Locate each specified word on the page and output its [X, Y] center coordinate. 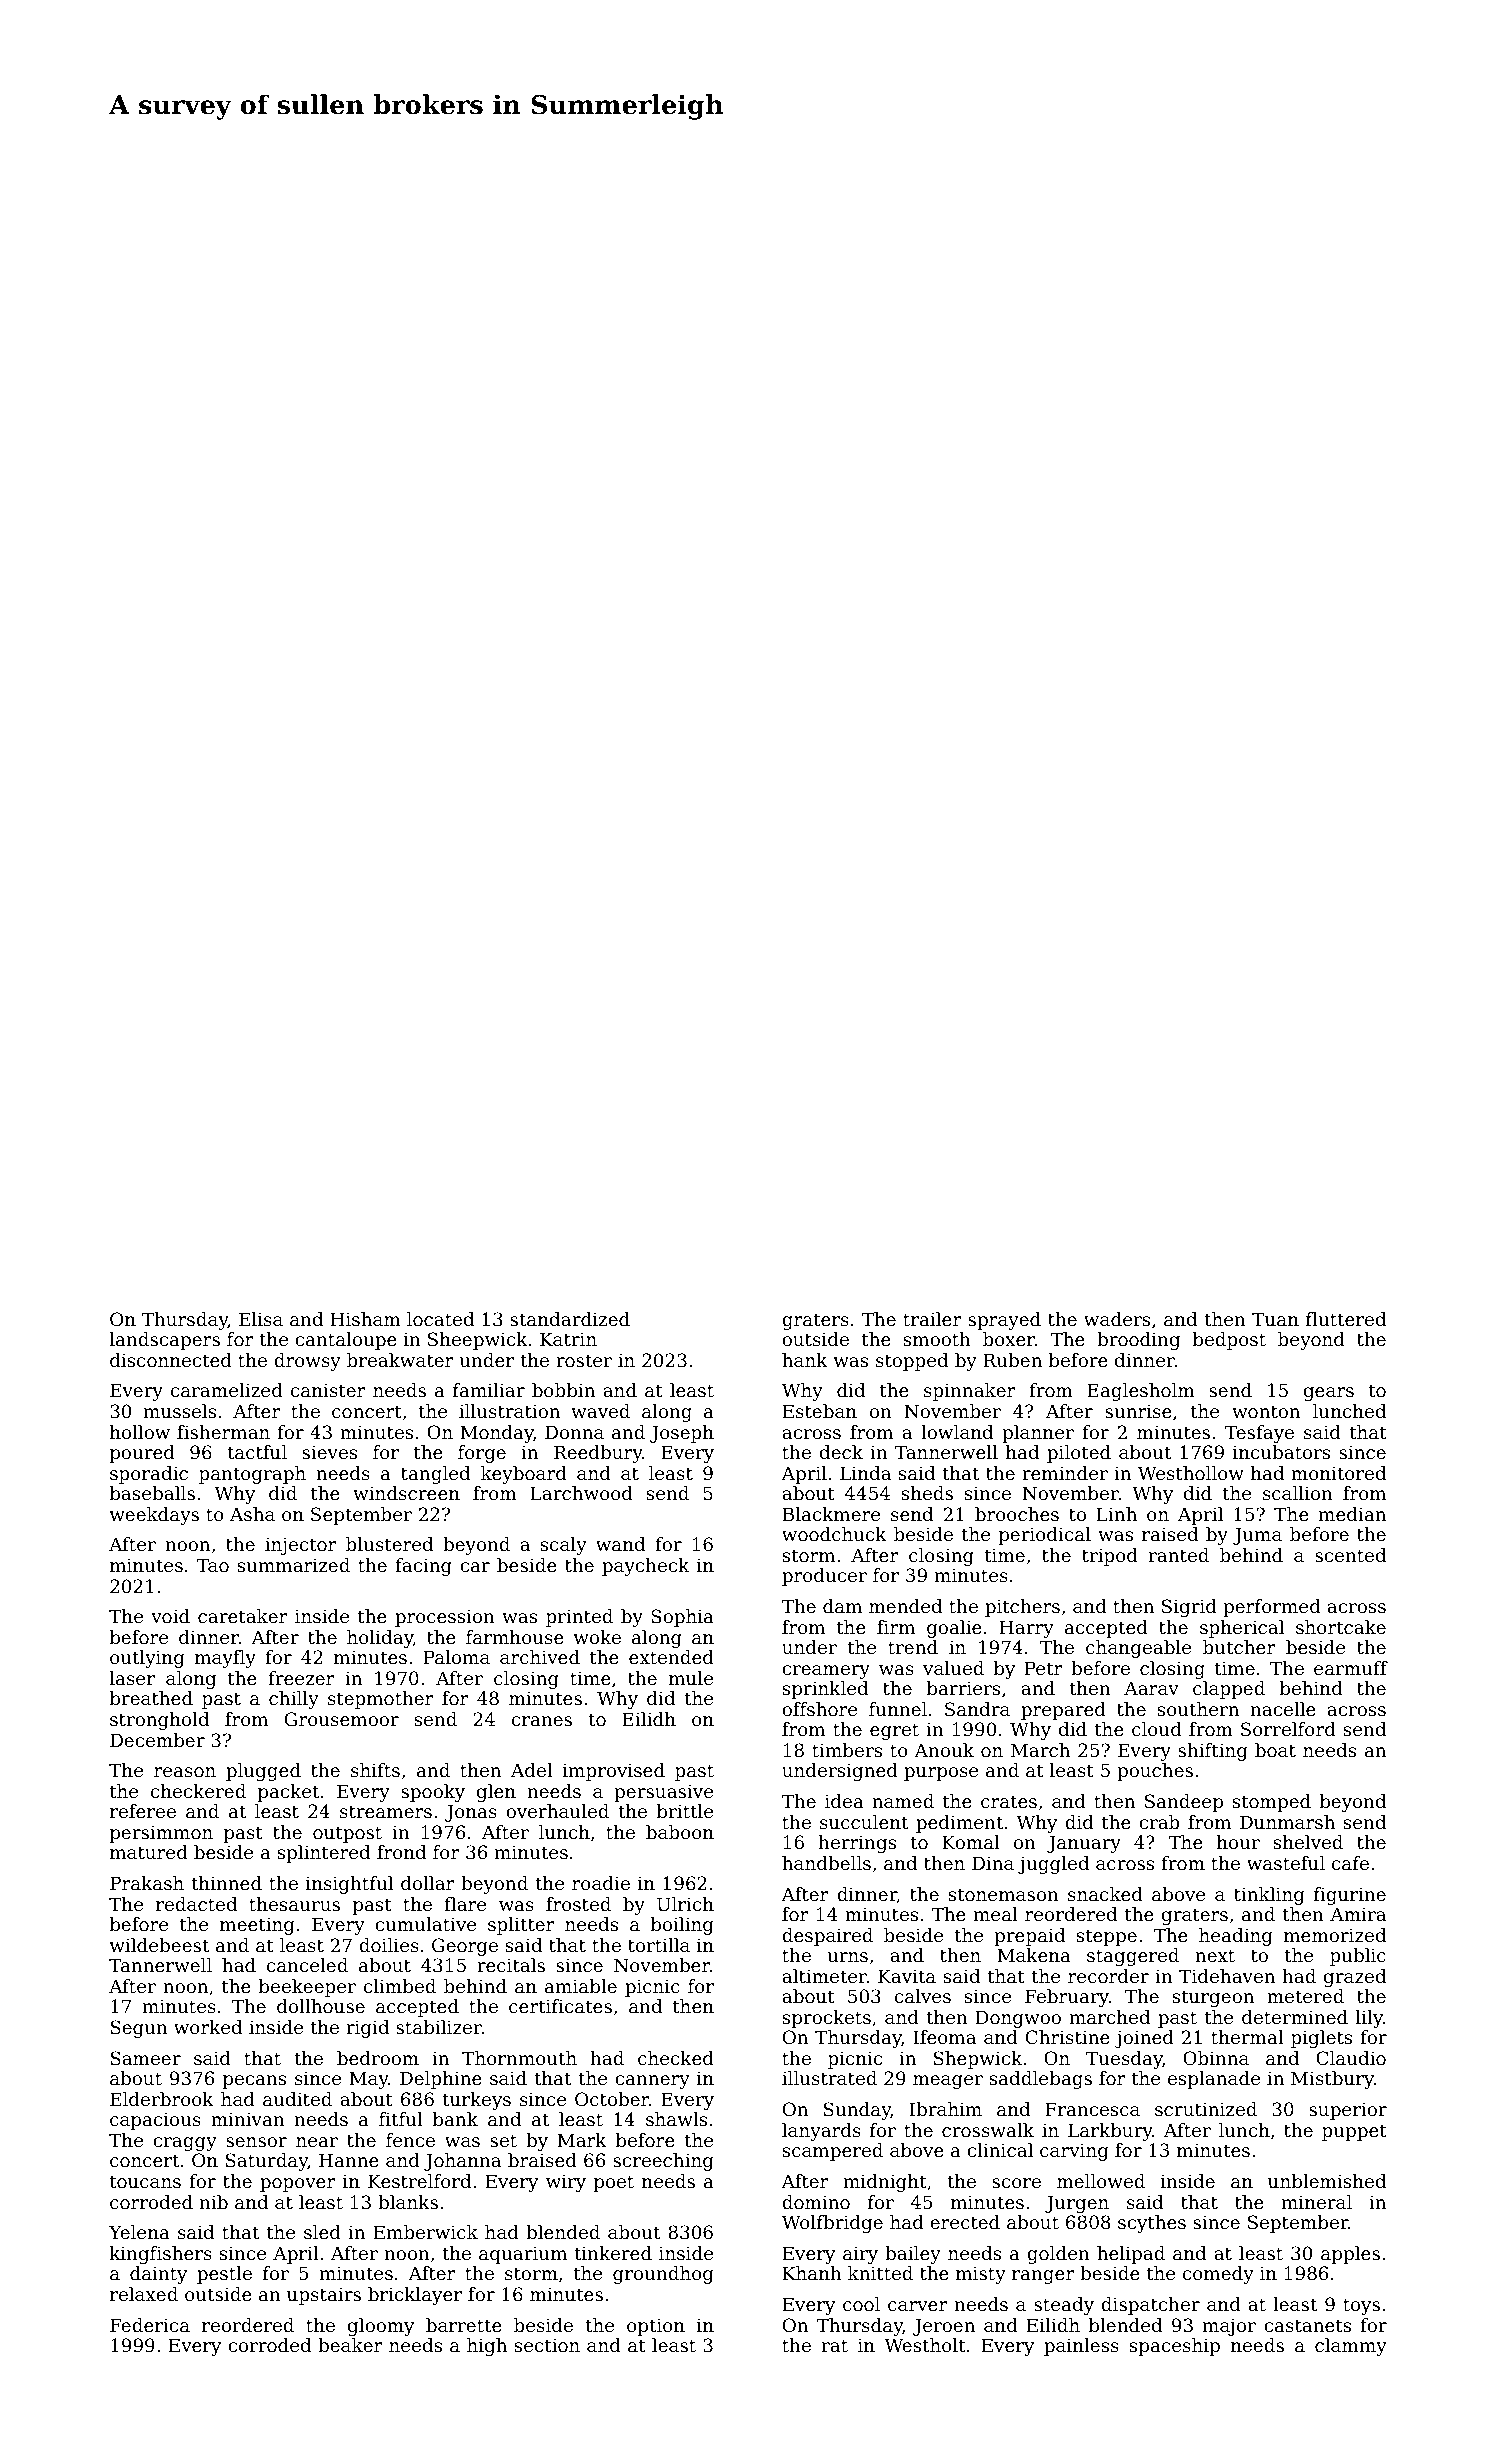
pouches [1155, 1772]
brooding [1138, 1341]
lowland [957, 1432]
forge [482, 1454]
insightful [349, 1885]
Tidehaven [1227, 1976]
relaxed [144, 2294]
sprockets [827, 2019]
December [157, 1740]
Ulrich [685, 1904]
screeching [663, 2162]
